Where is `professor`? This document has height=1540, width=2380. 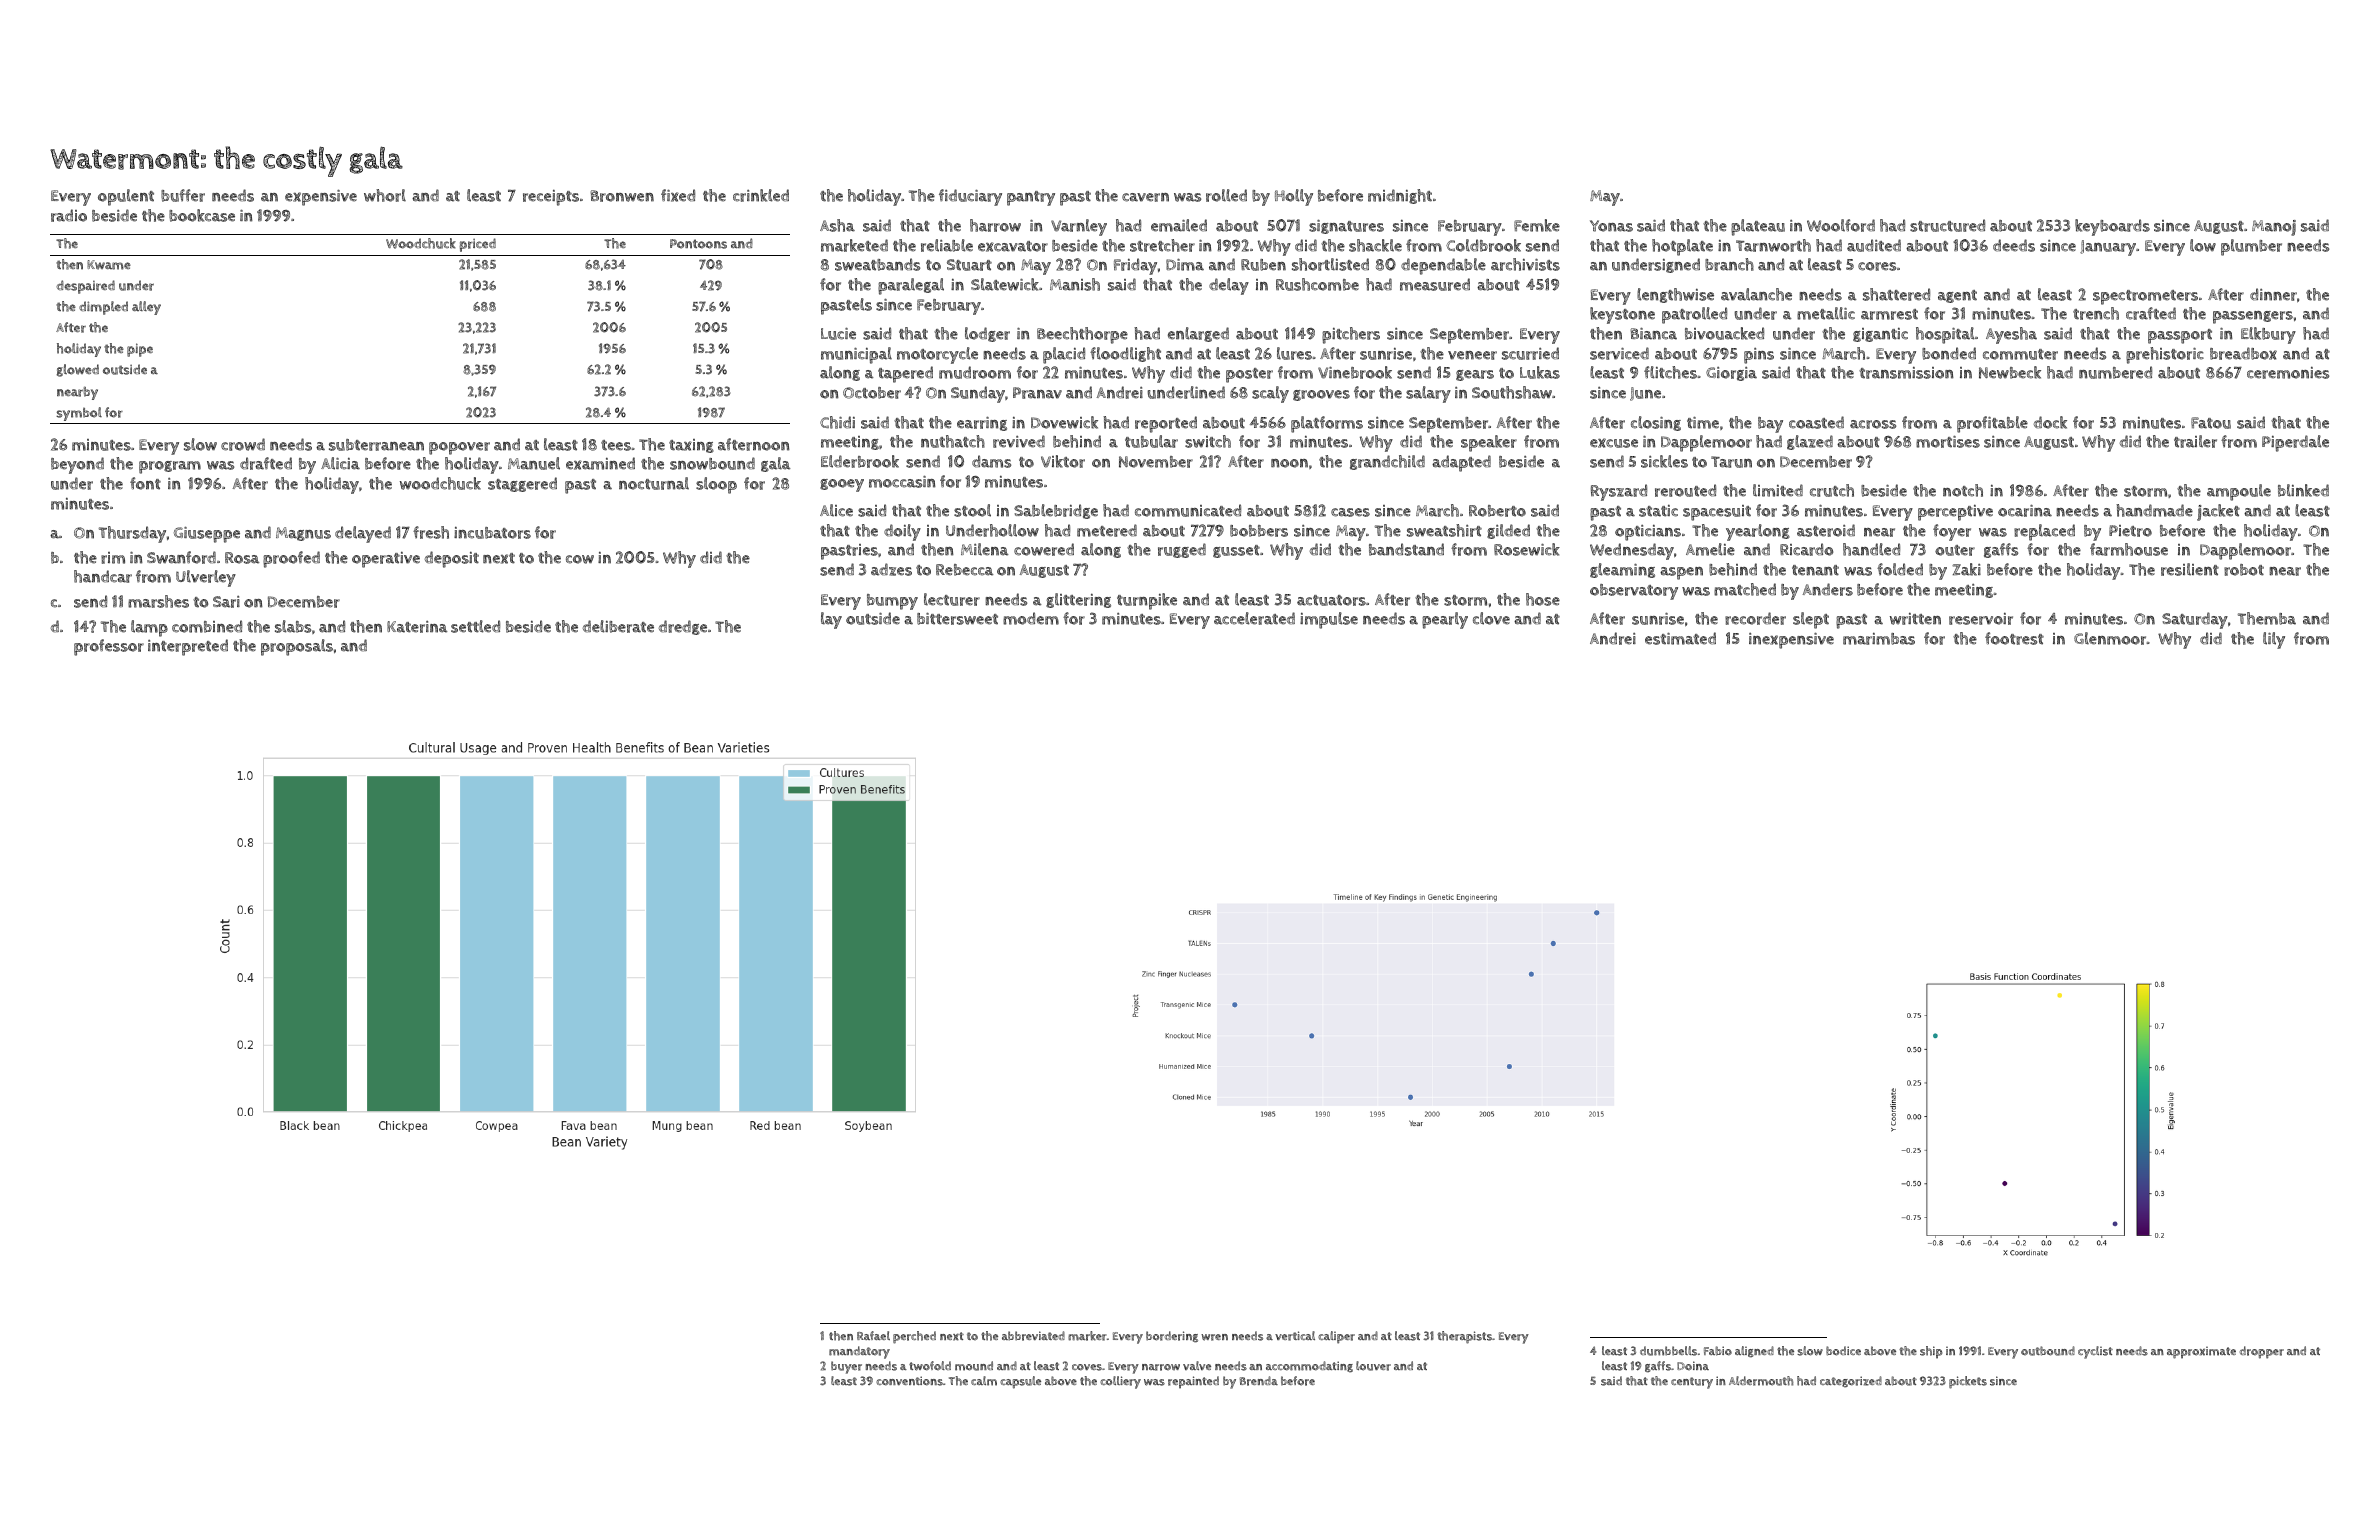
professor is located at coordinates (109, 647).
